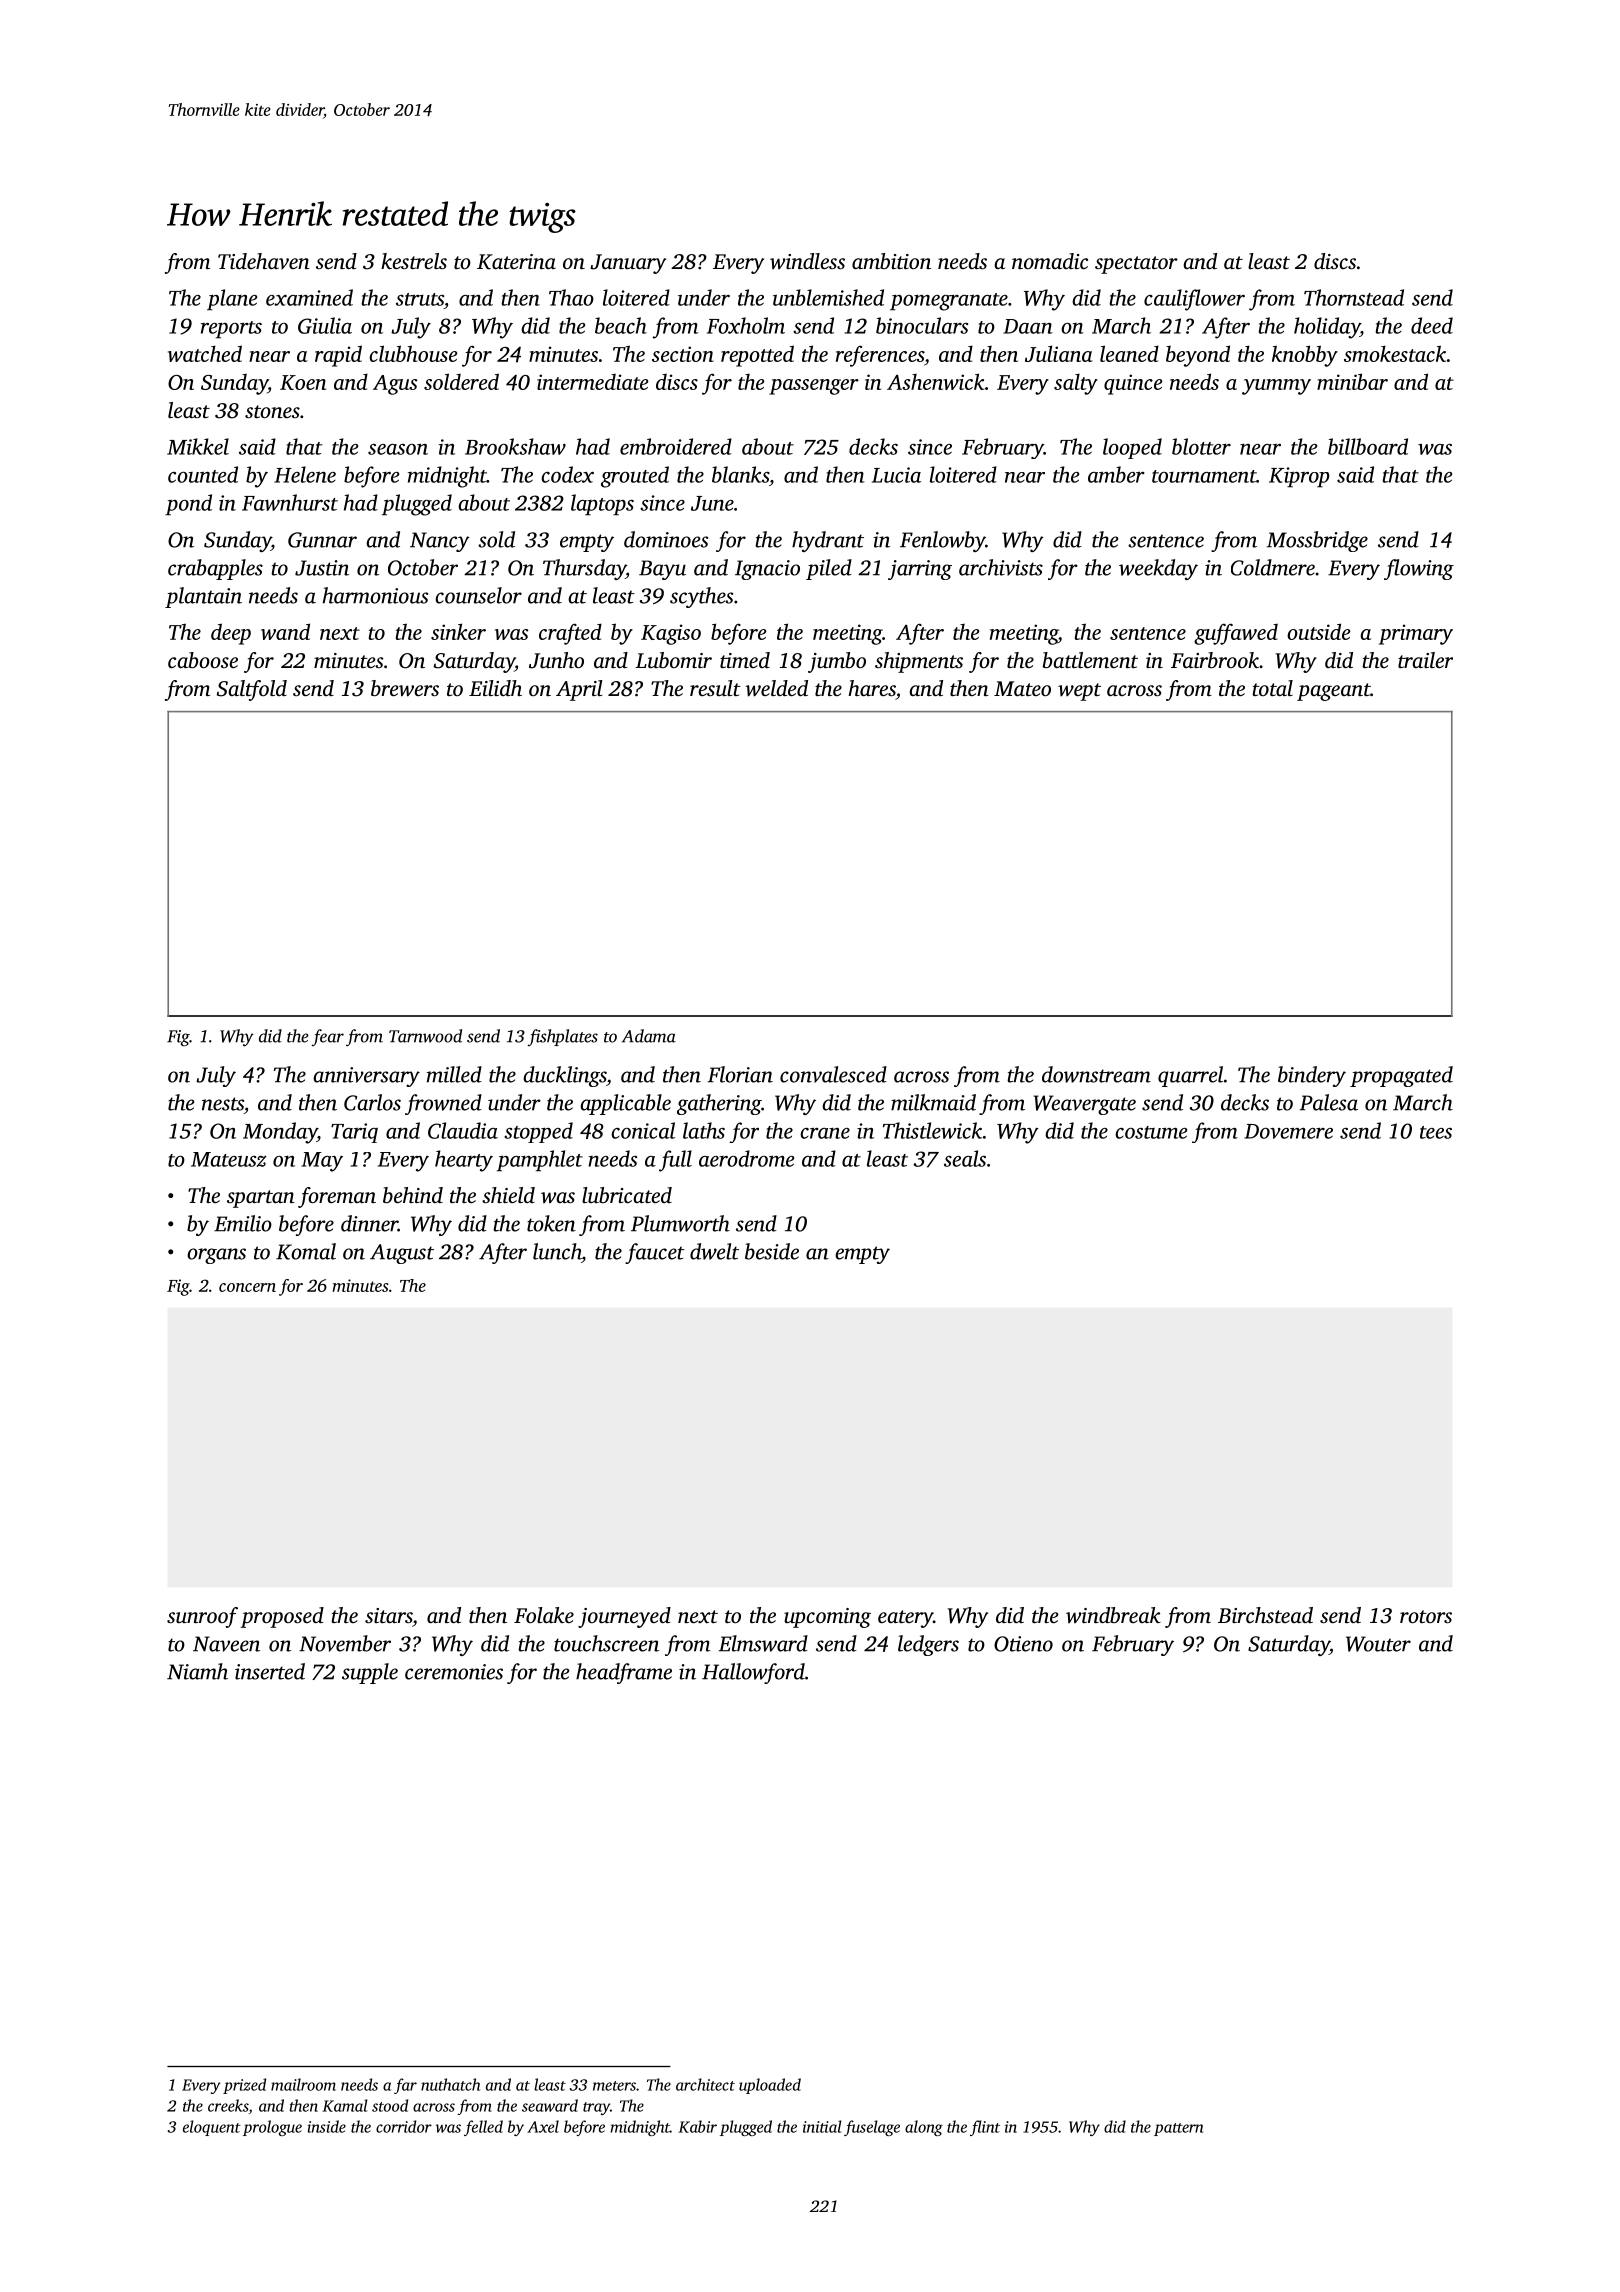 This image has width=1620, height=2292. I want to click on plane, so click(232, 300).
